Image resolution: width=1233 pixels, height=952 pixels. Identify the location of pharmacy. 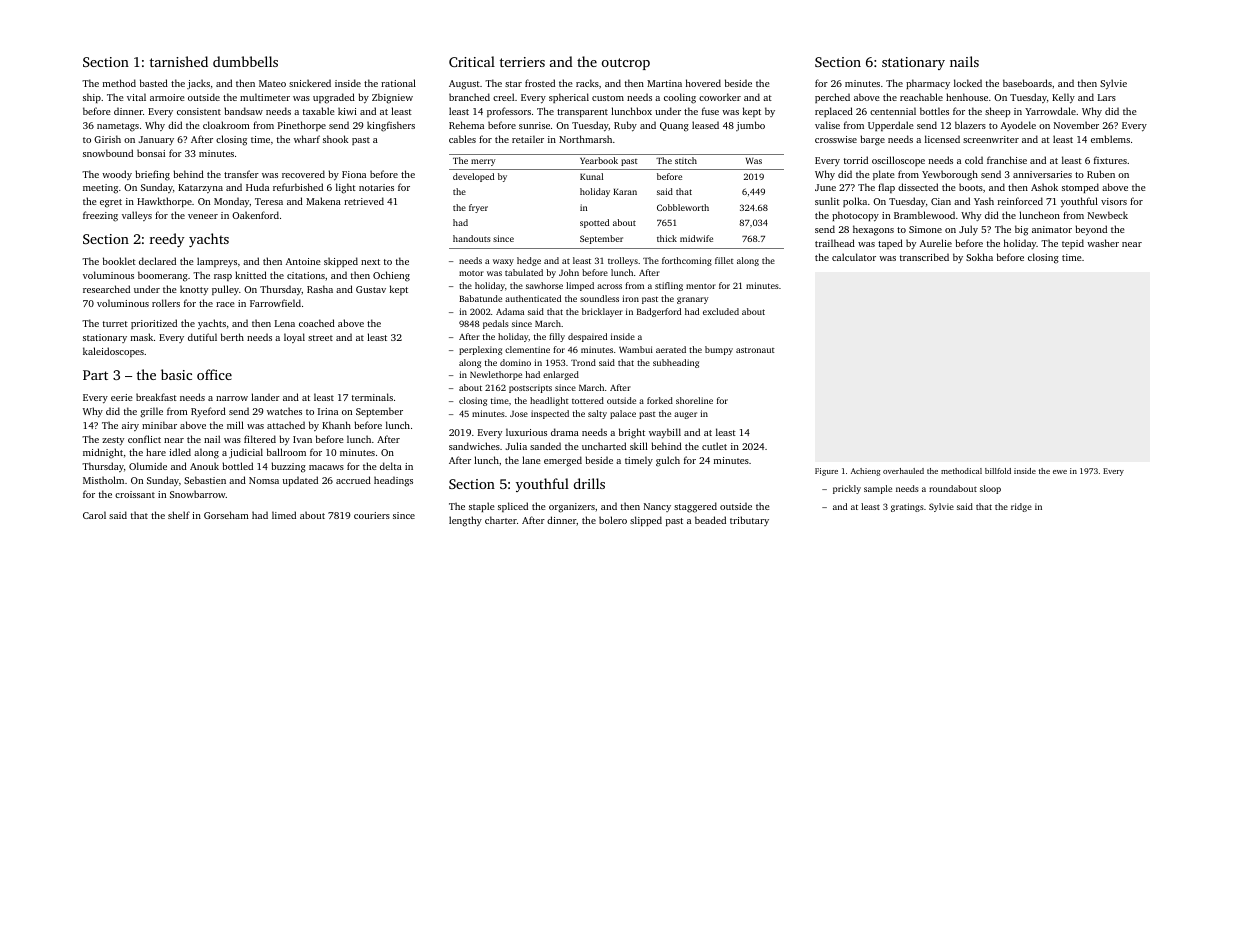
(928, 84).
